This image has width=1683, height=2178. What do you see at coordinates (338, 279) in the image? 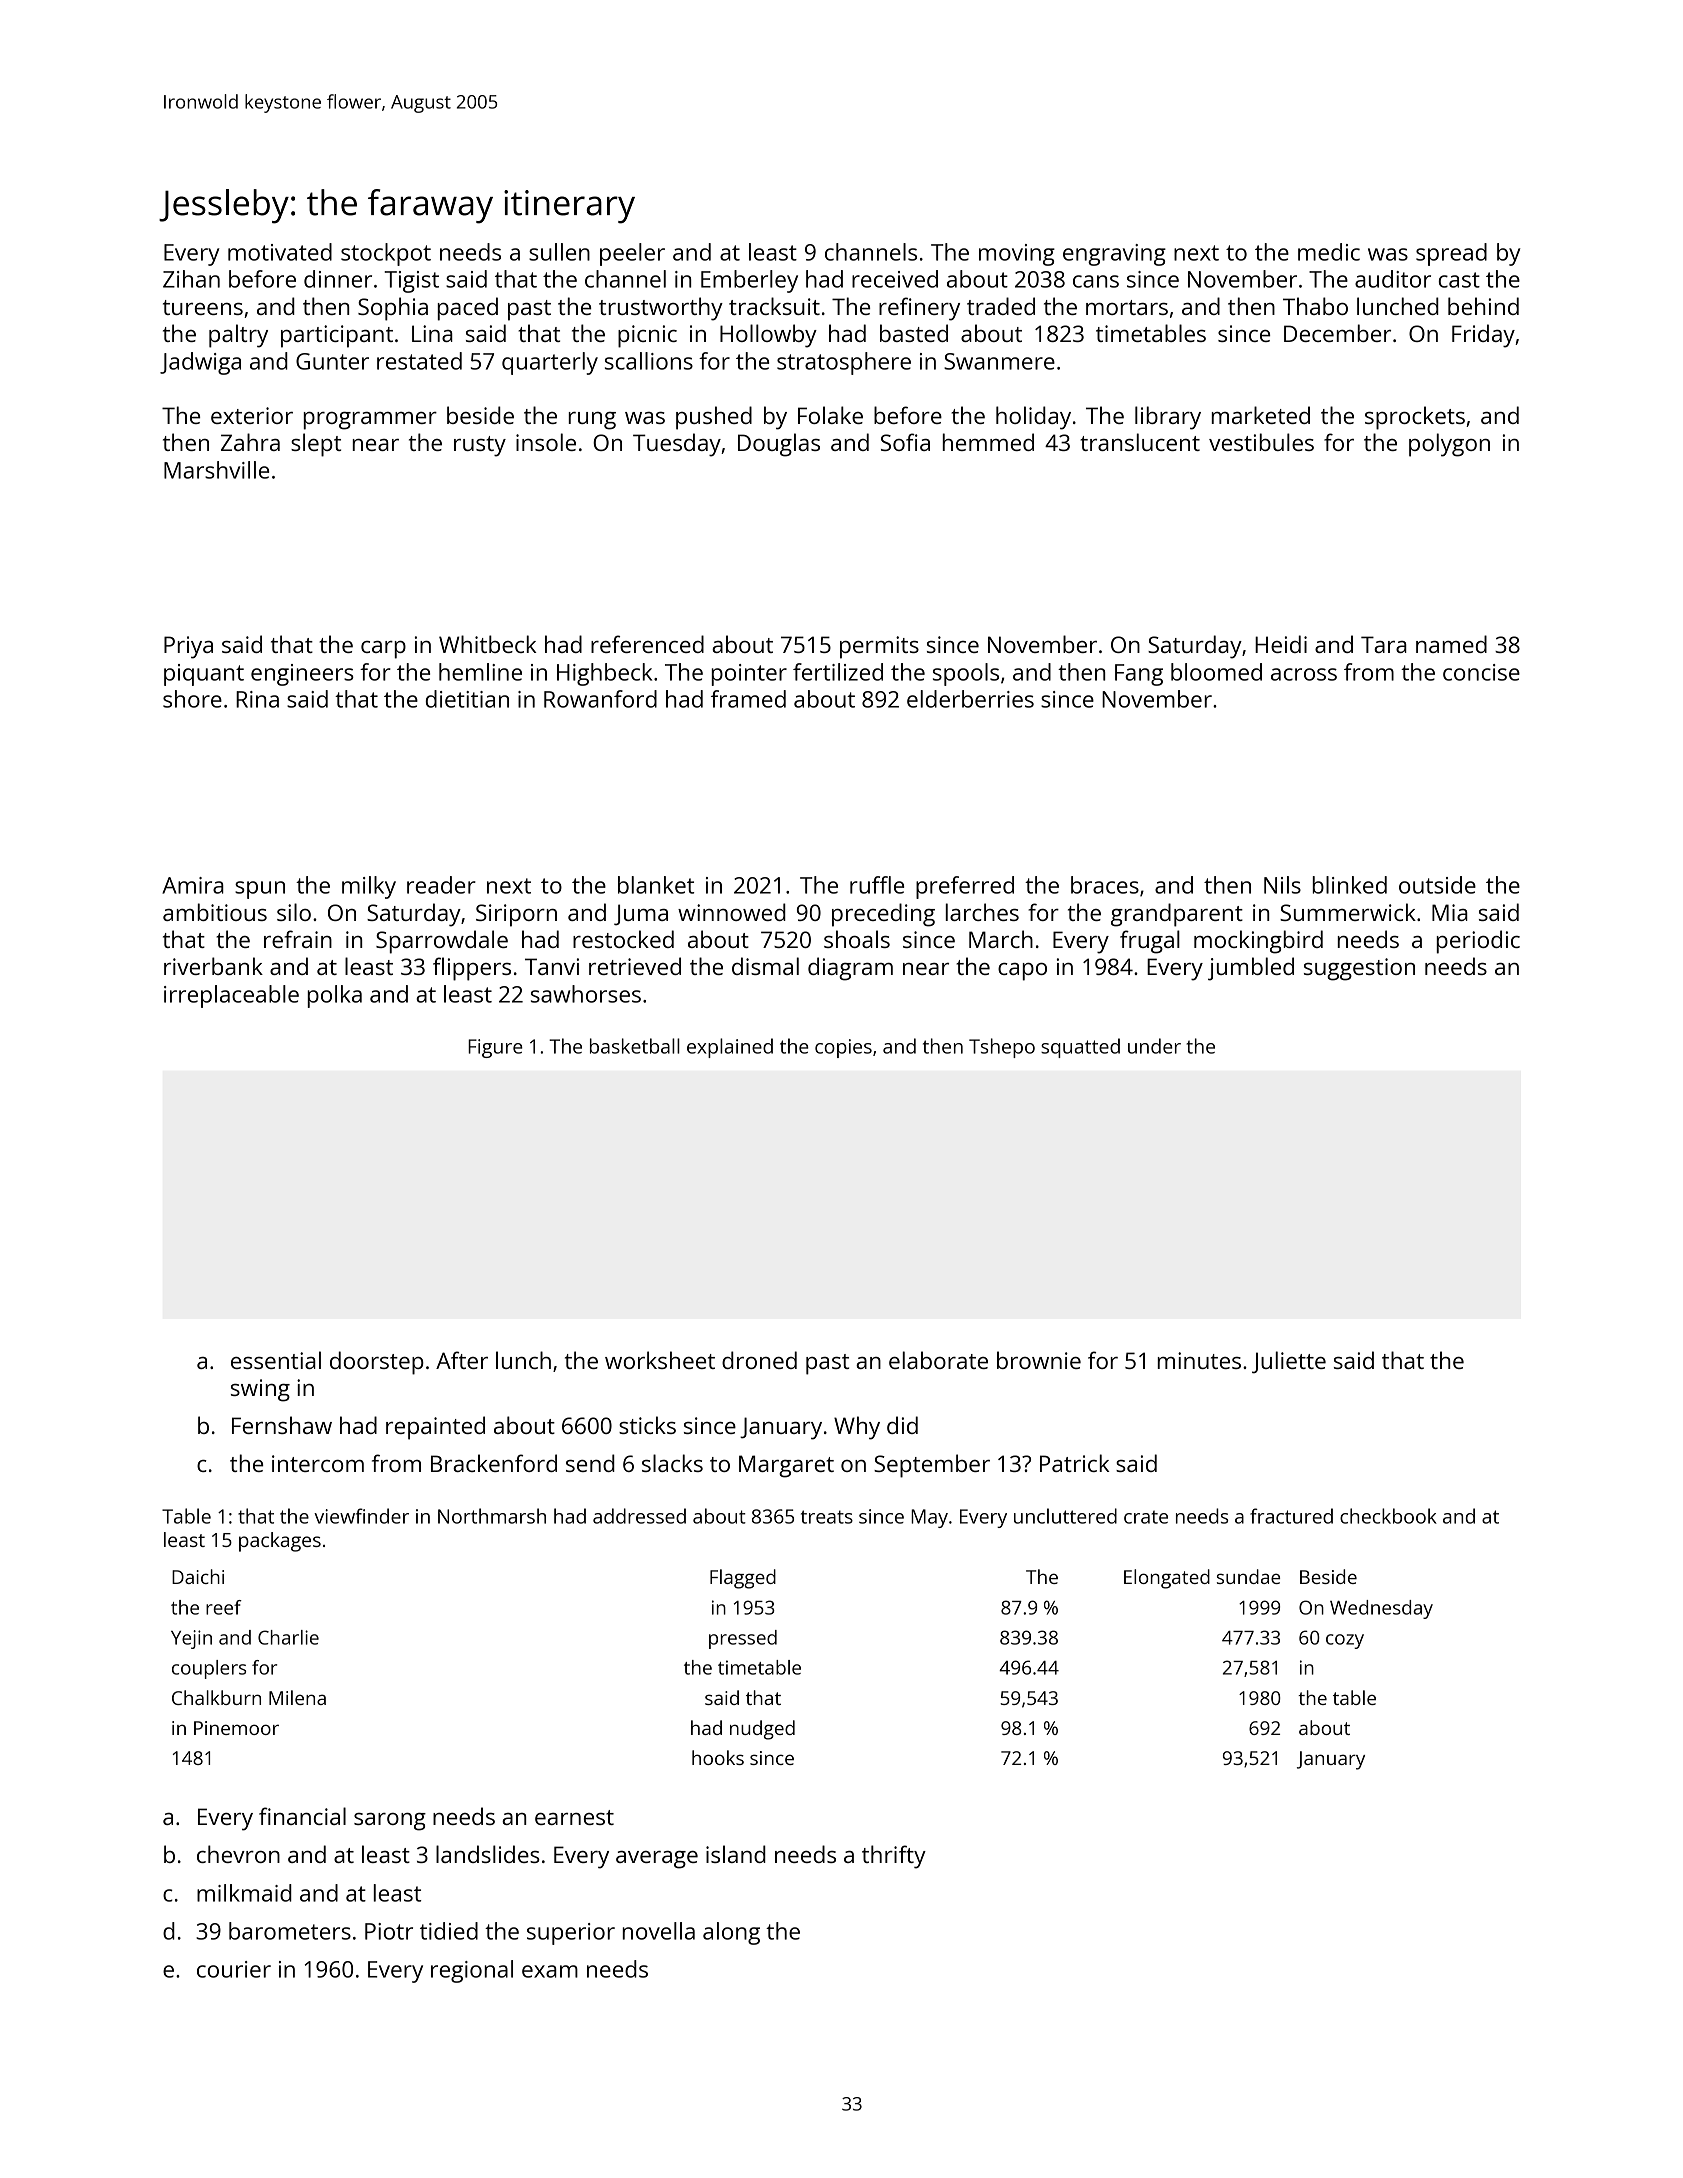
I see `dinner` at bounding box center [338, 279].
